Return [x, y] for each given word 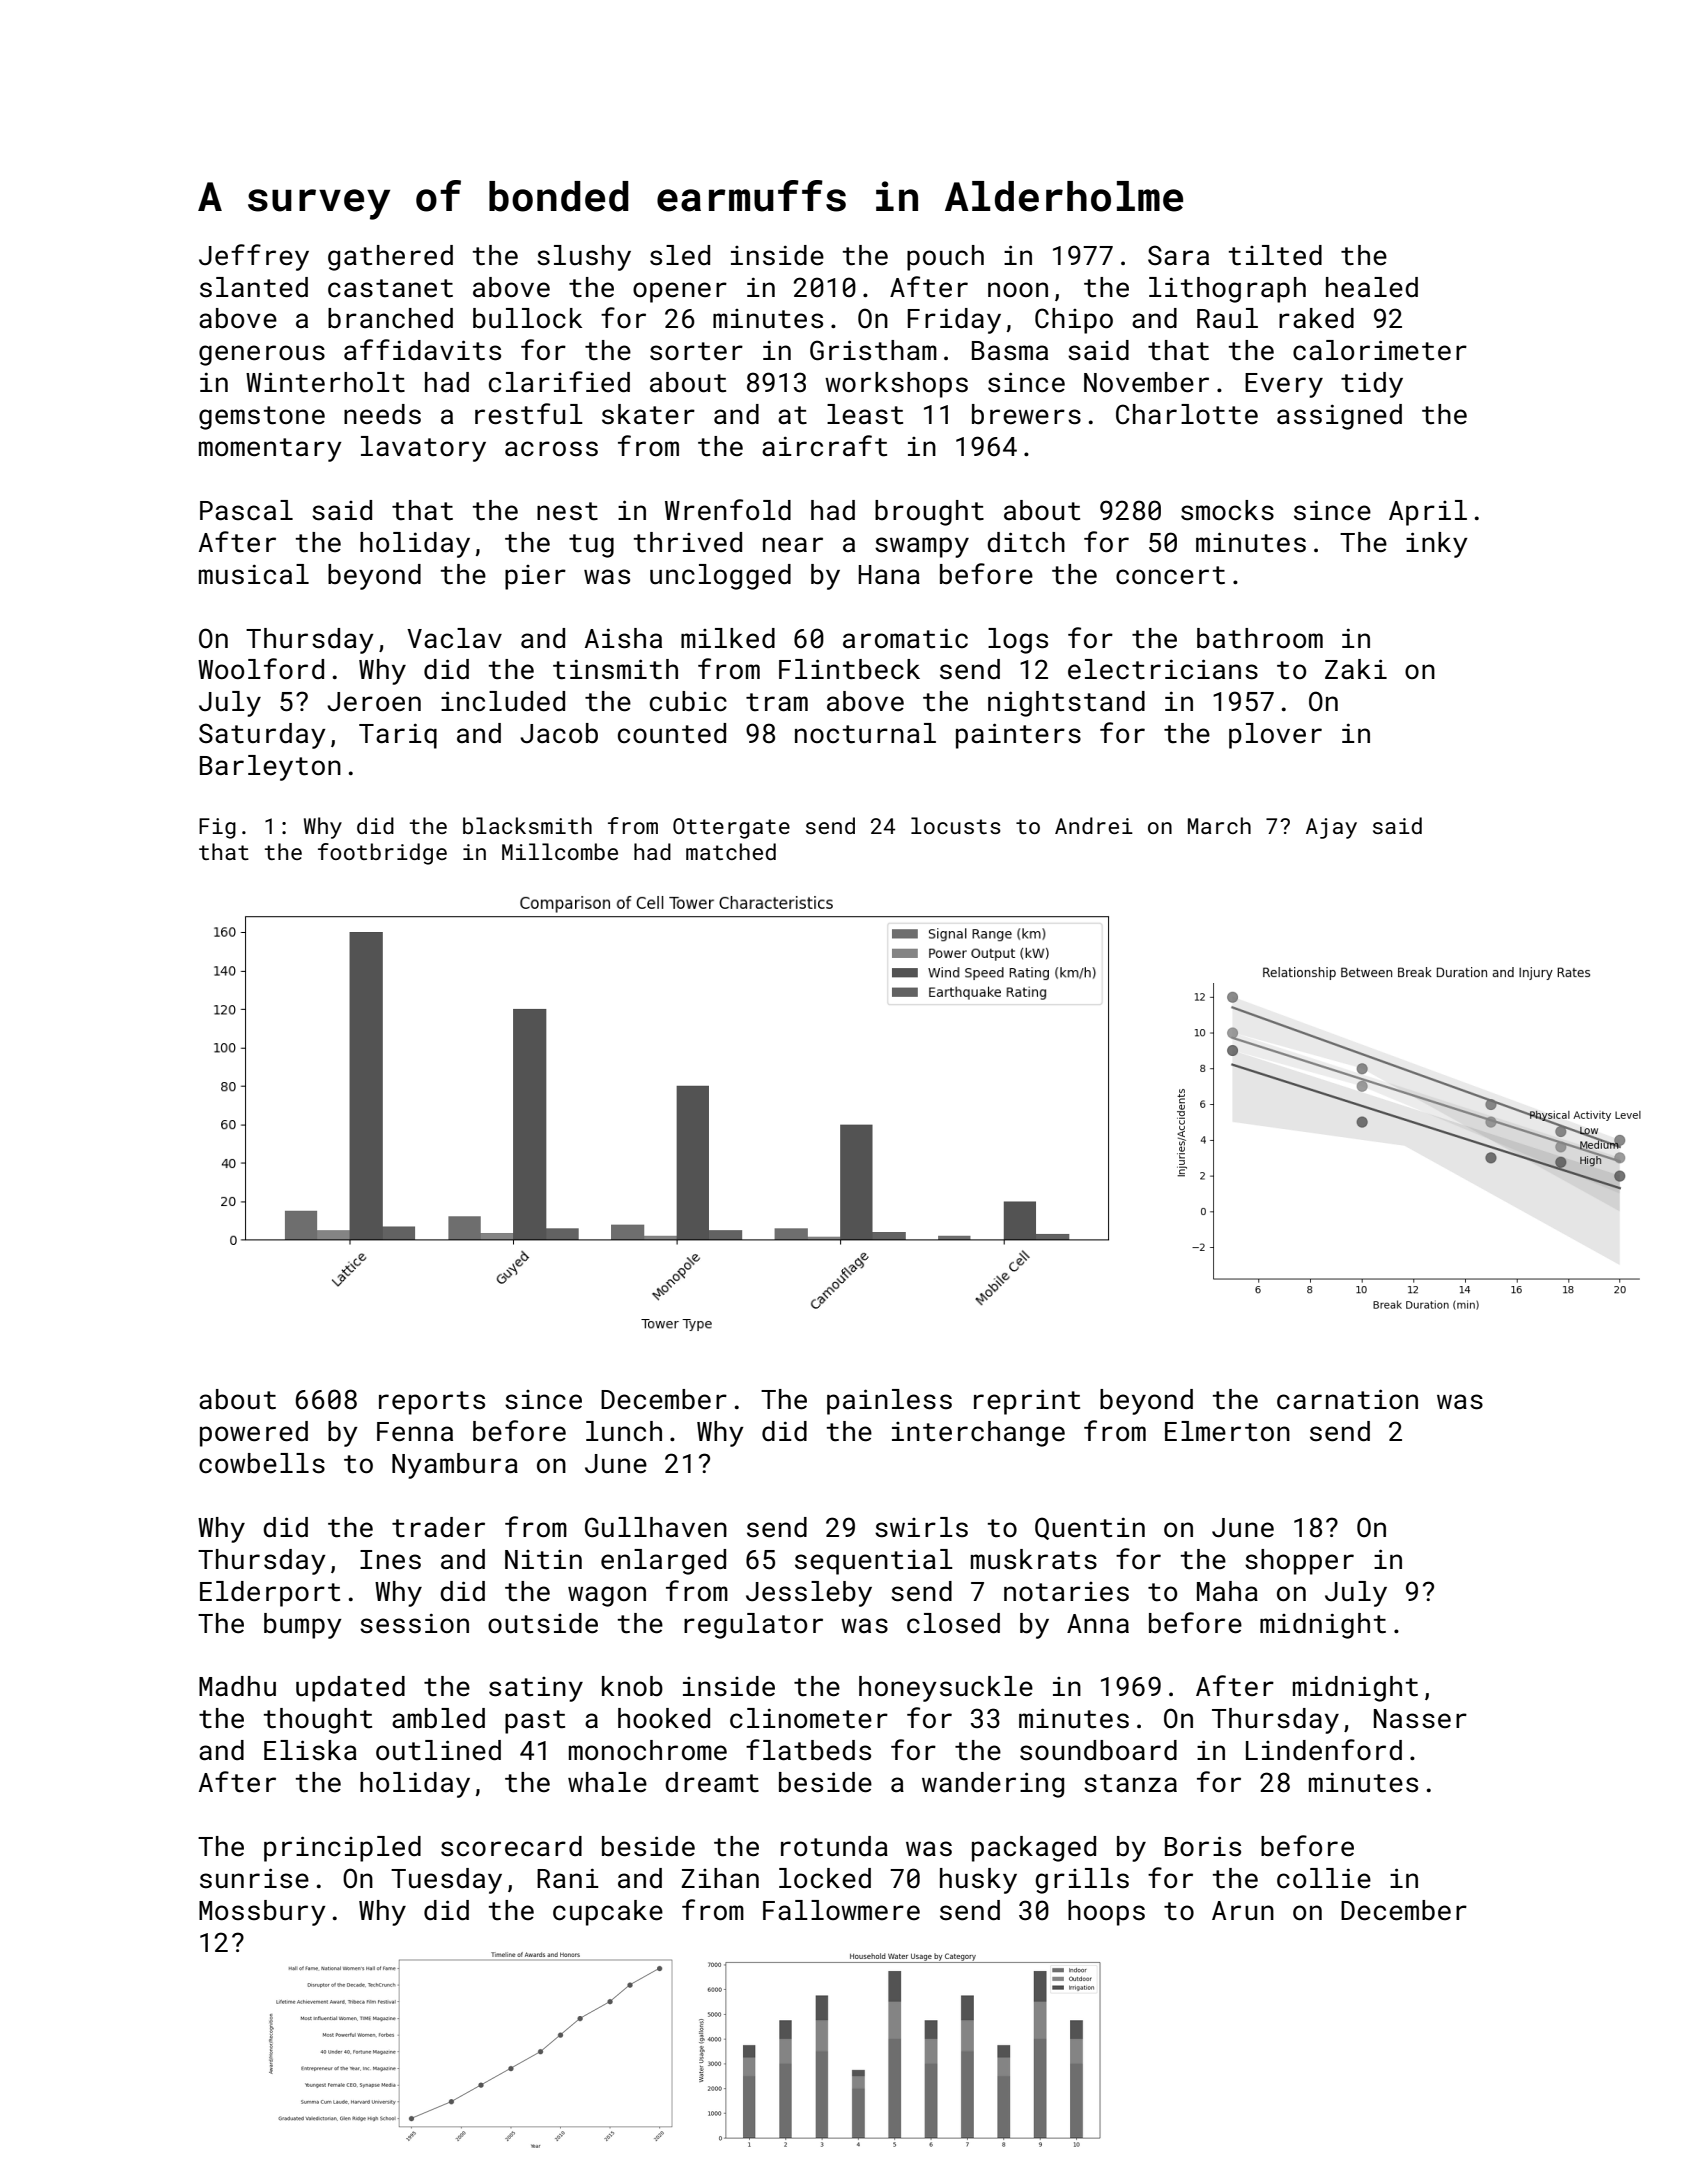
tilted [1275, 255]
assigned [1339, 417]
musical [254, 574]
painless [889, 1402]
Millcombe [560, 851]
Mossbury [262, 1913]
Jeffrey [254, 257]
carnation [1347, 1399]
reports [432, 1403]
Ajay [1331, 828]
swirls [921, 1527]
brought [929, 513]
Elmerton [1227, 1431]
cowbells [262, 1463]
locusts [956, 825]
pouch [945, 258]
